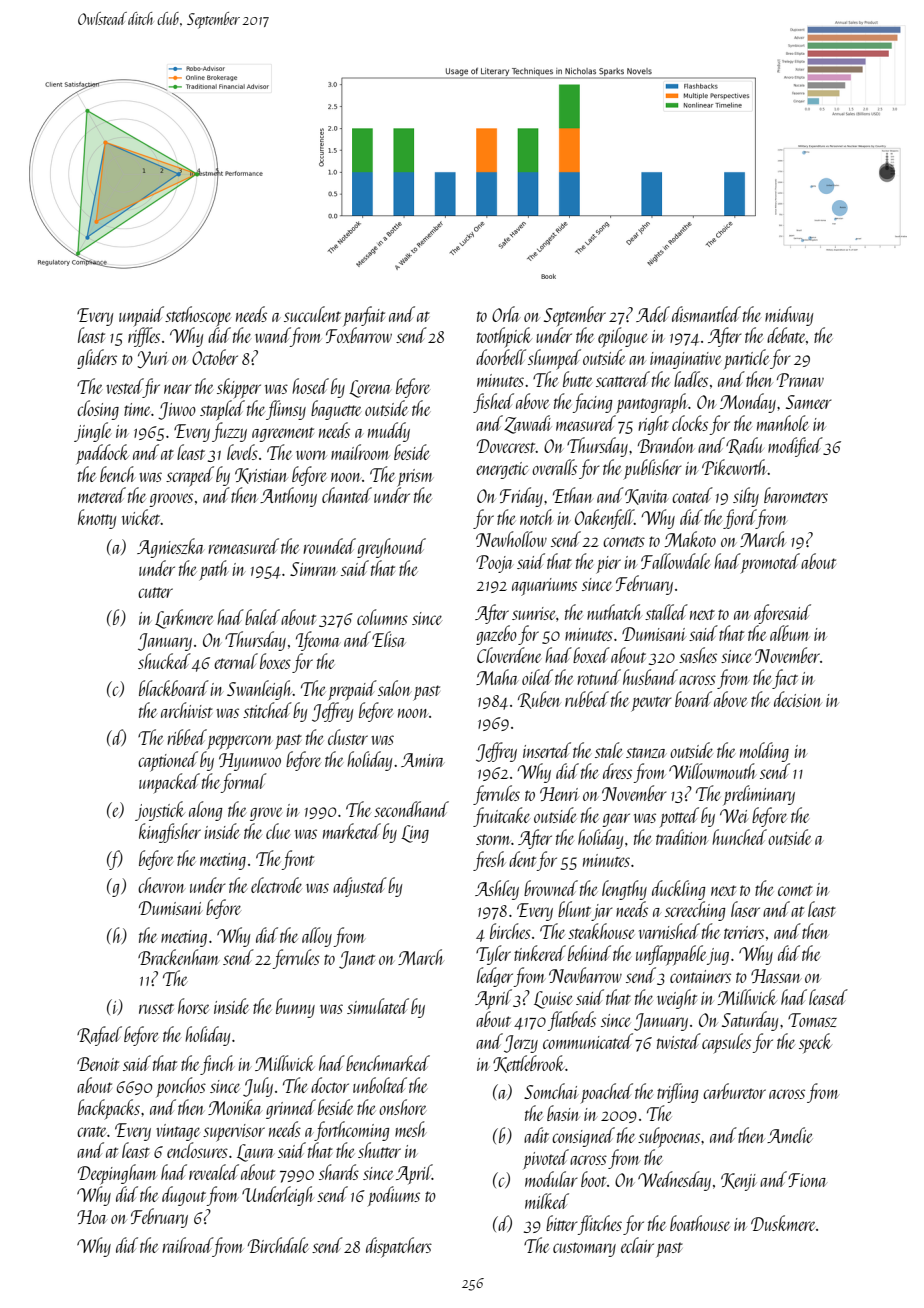 This document has width=924, height=1308. Describe the element at coordinates (164, 661) in the document. I see `shucked` at that location.
